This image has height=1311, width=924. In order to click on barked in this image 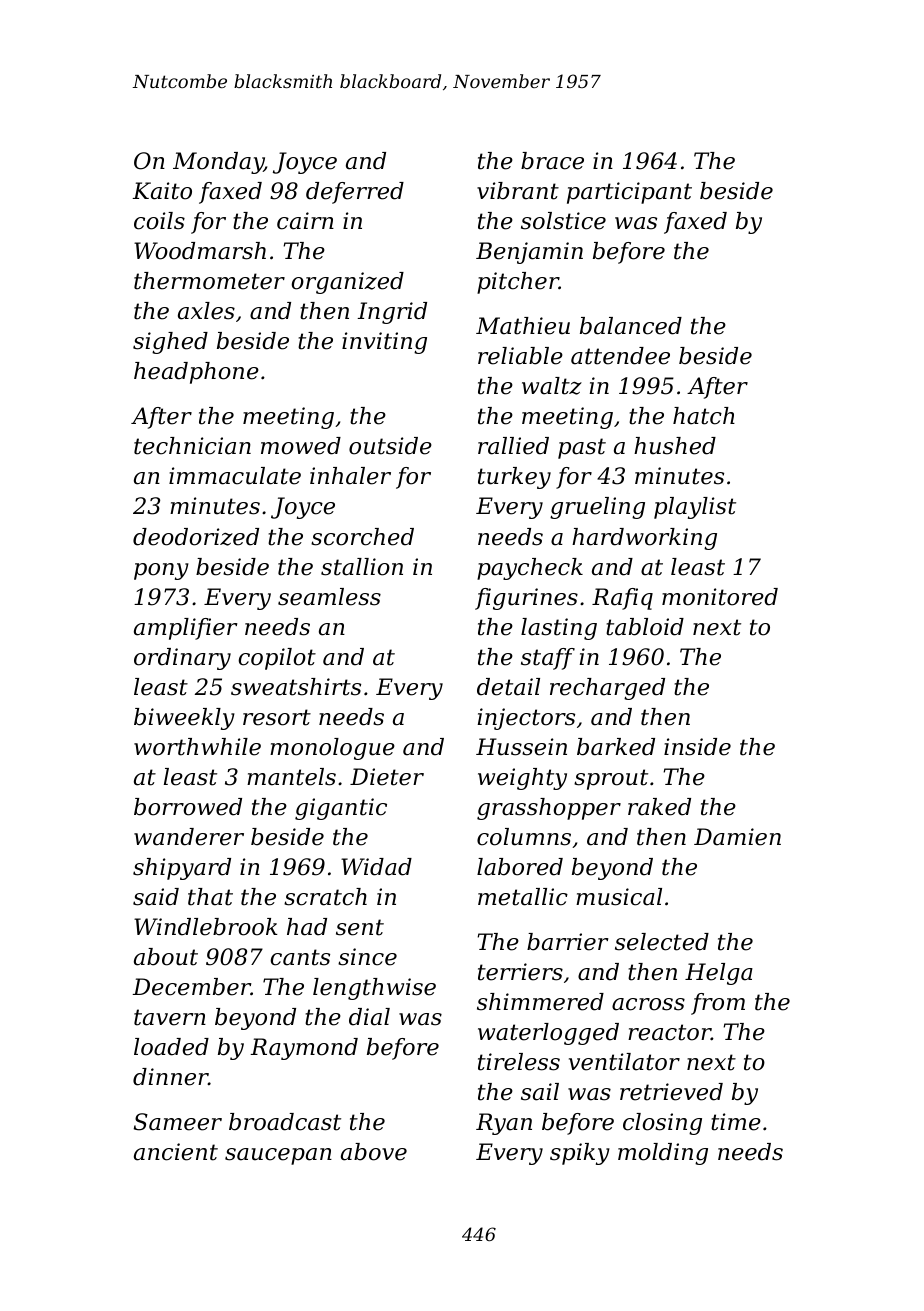, I will do `click(616, 747)`.
